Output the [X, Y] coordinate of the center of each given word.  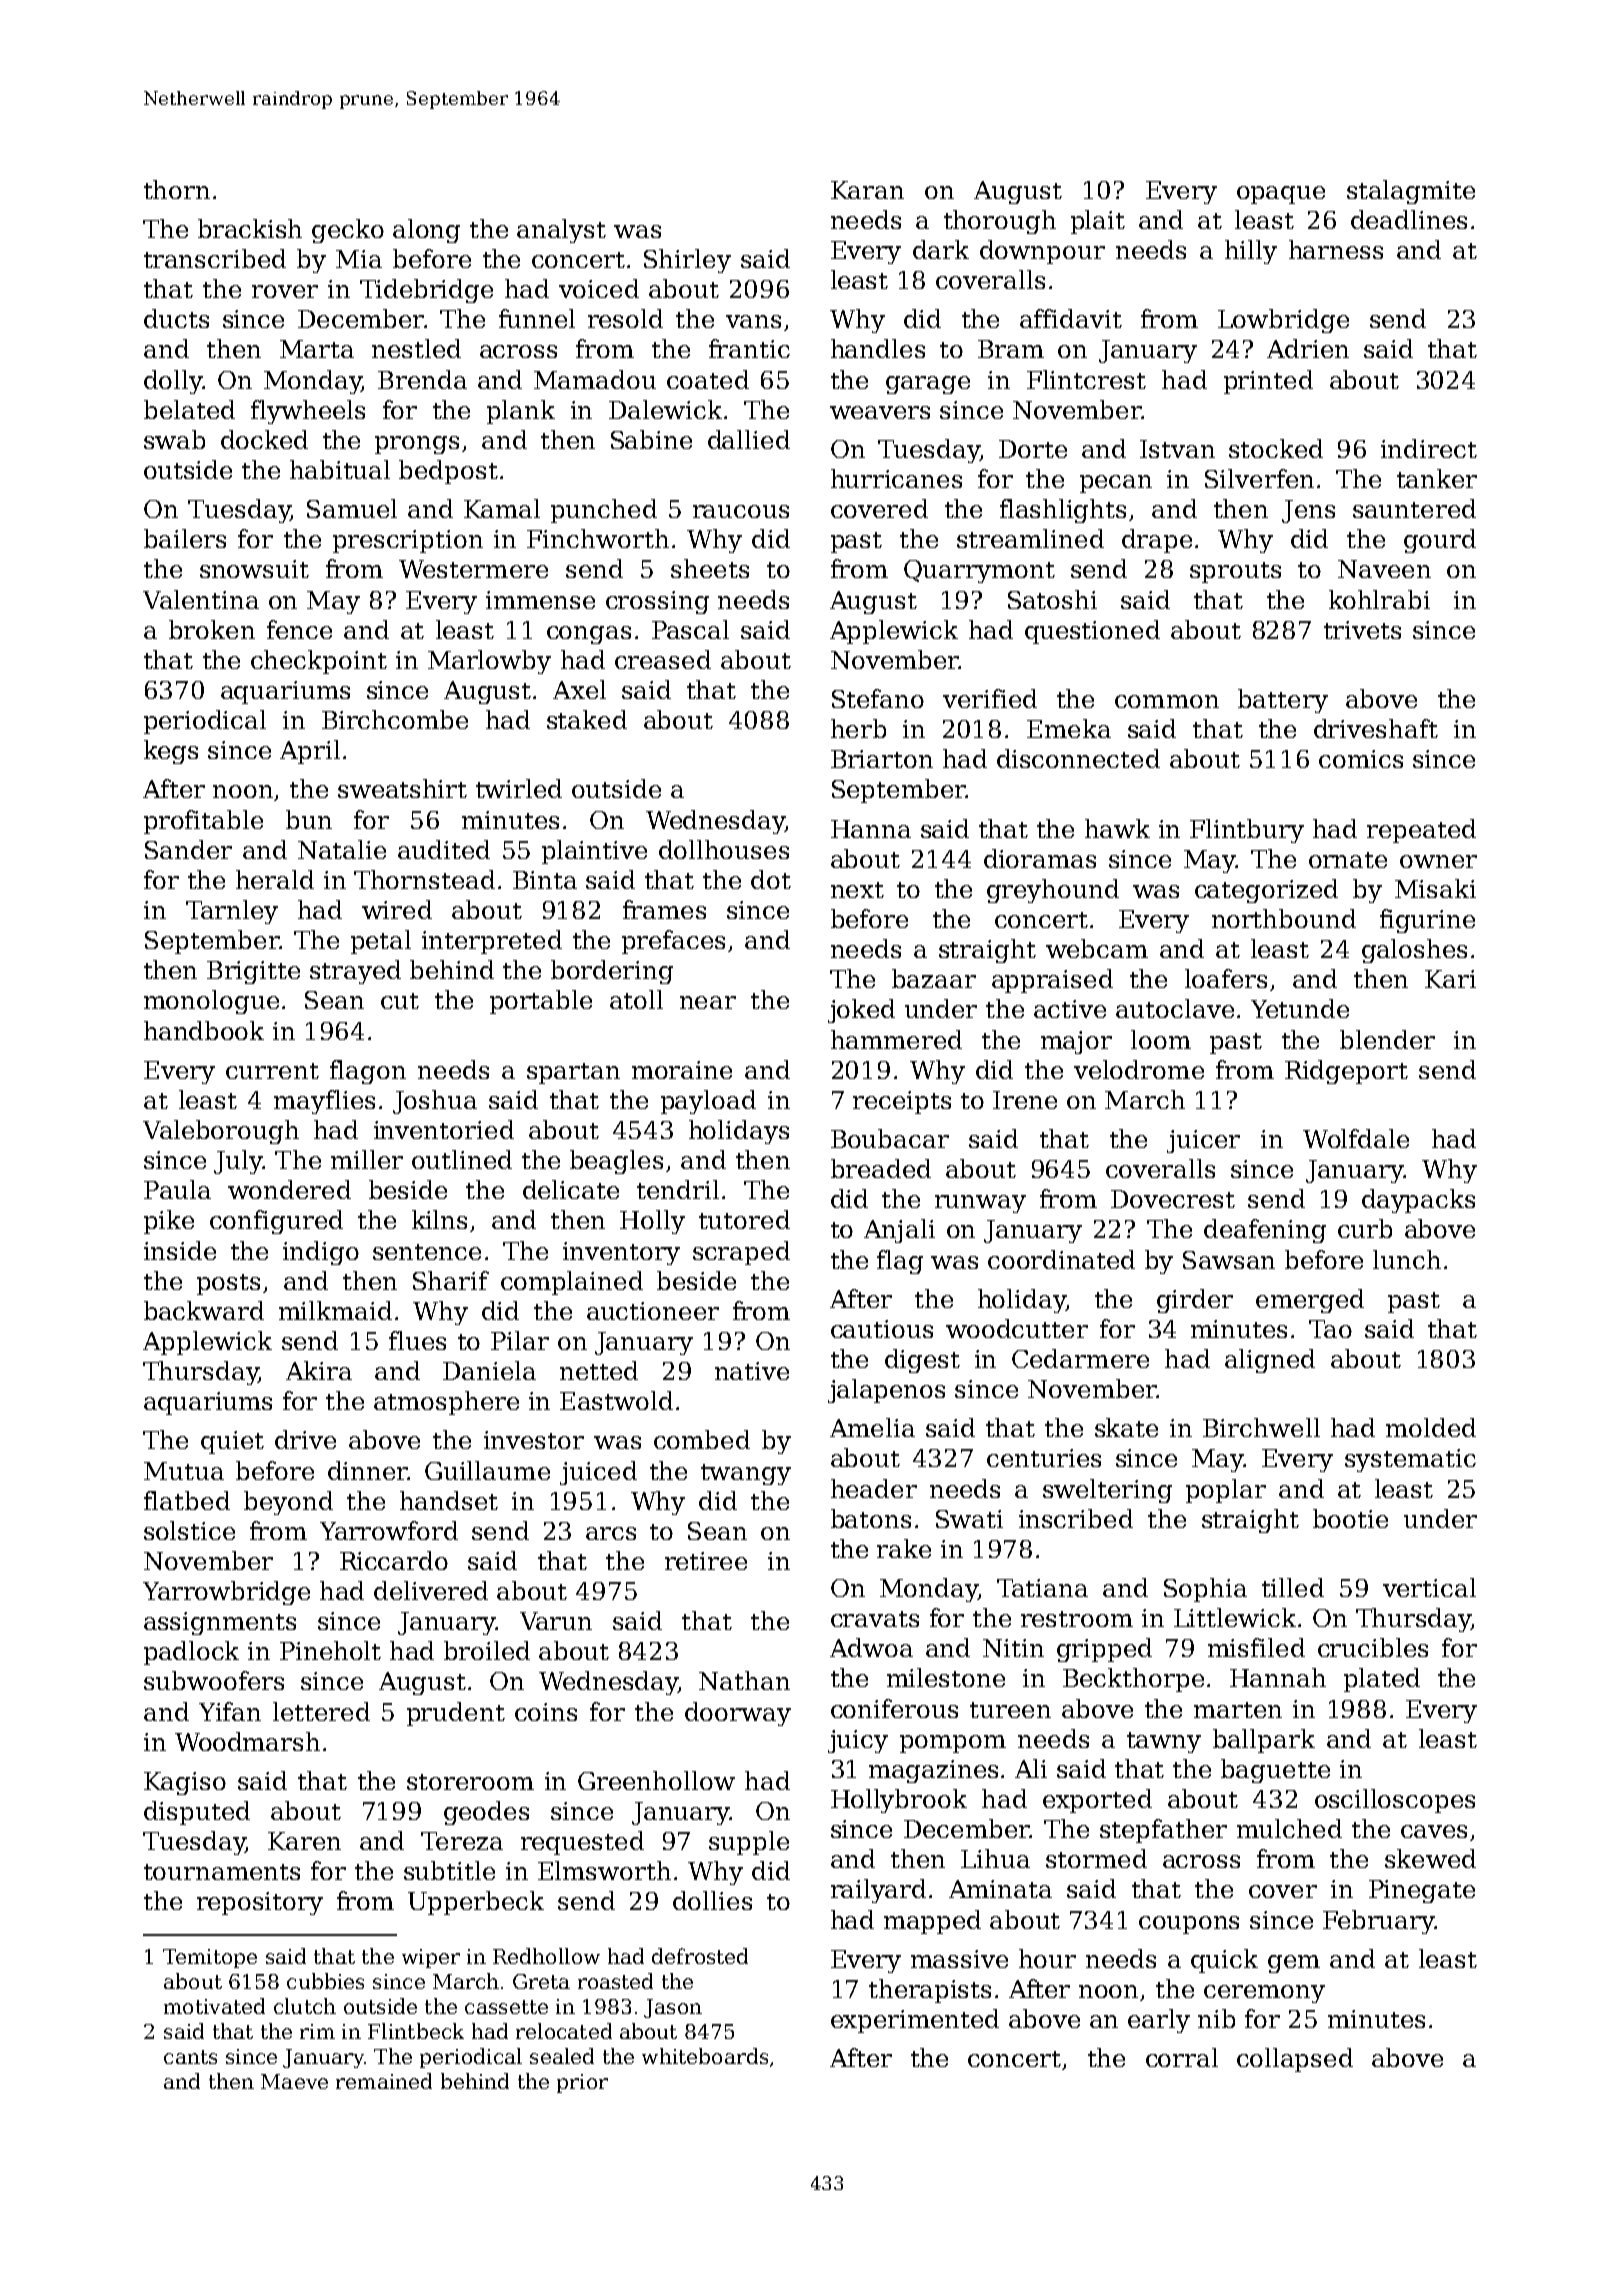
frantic [749, 348]
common [1167, 701]
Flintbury [1247, 831]
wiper [431, 1958]
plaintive [594, 852]
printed [1268, 382]
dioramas [1040, 858]
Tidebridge [426, 291]
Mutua [184, 1471]
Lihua [995, 1858]
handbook [204, 1030]
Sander [188, 849]
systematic [1410, 1460]
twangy [746, 1474]
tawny [1164, 1742]
